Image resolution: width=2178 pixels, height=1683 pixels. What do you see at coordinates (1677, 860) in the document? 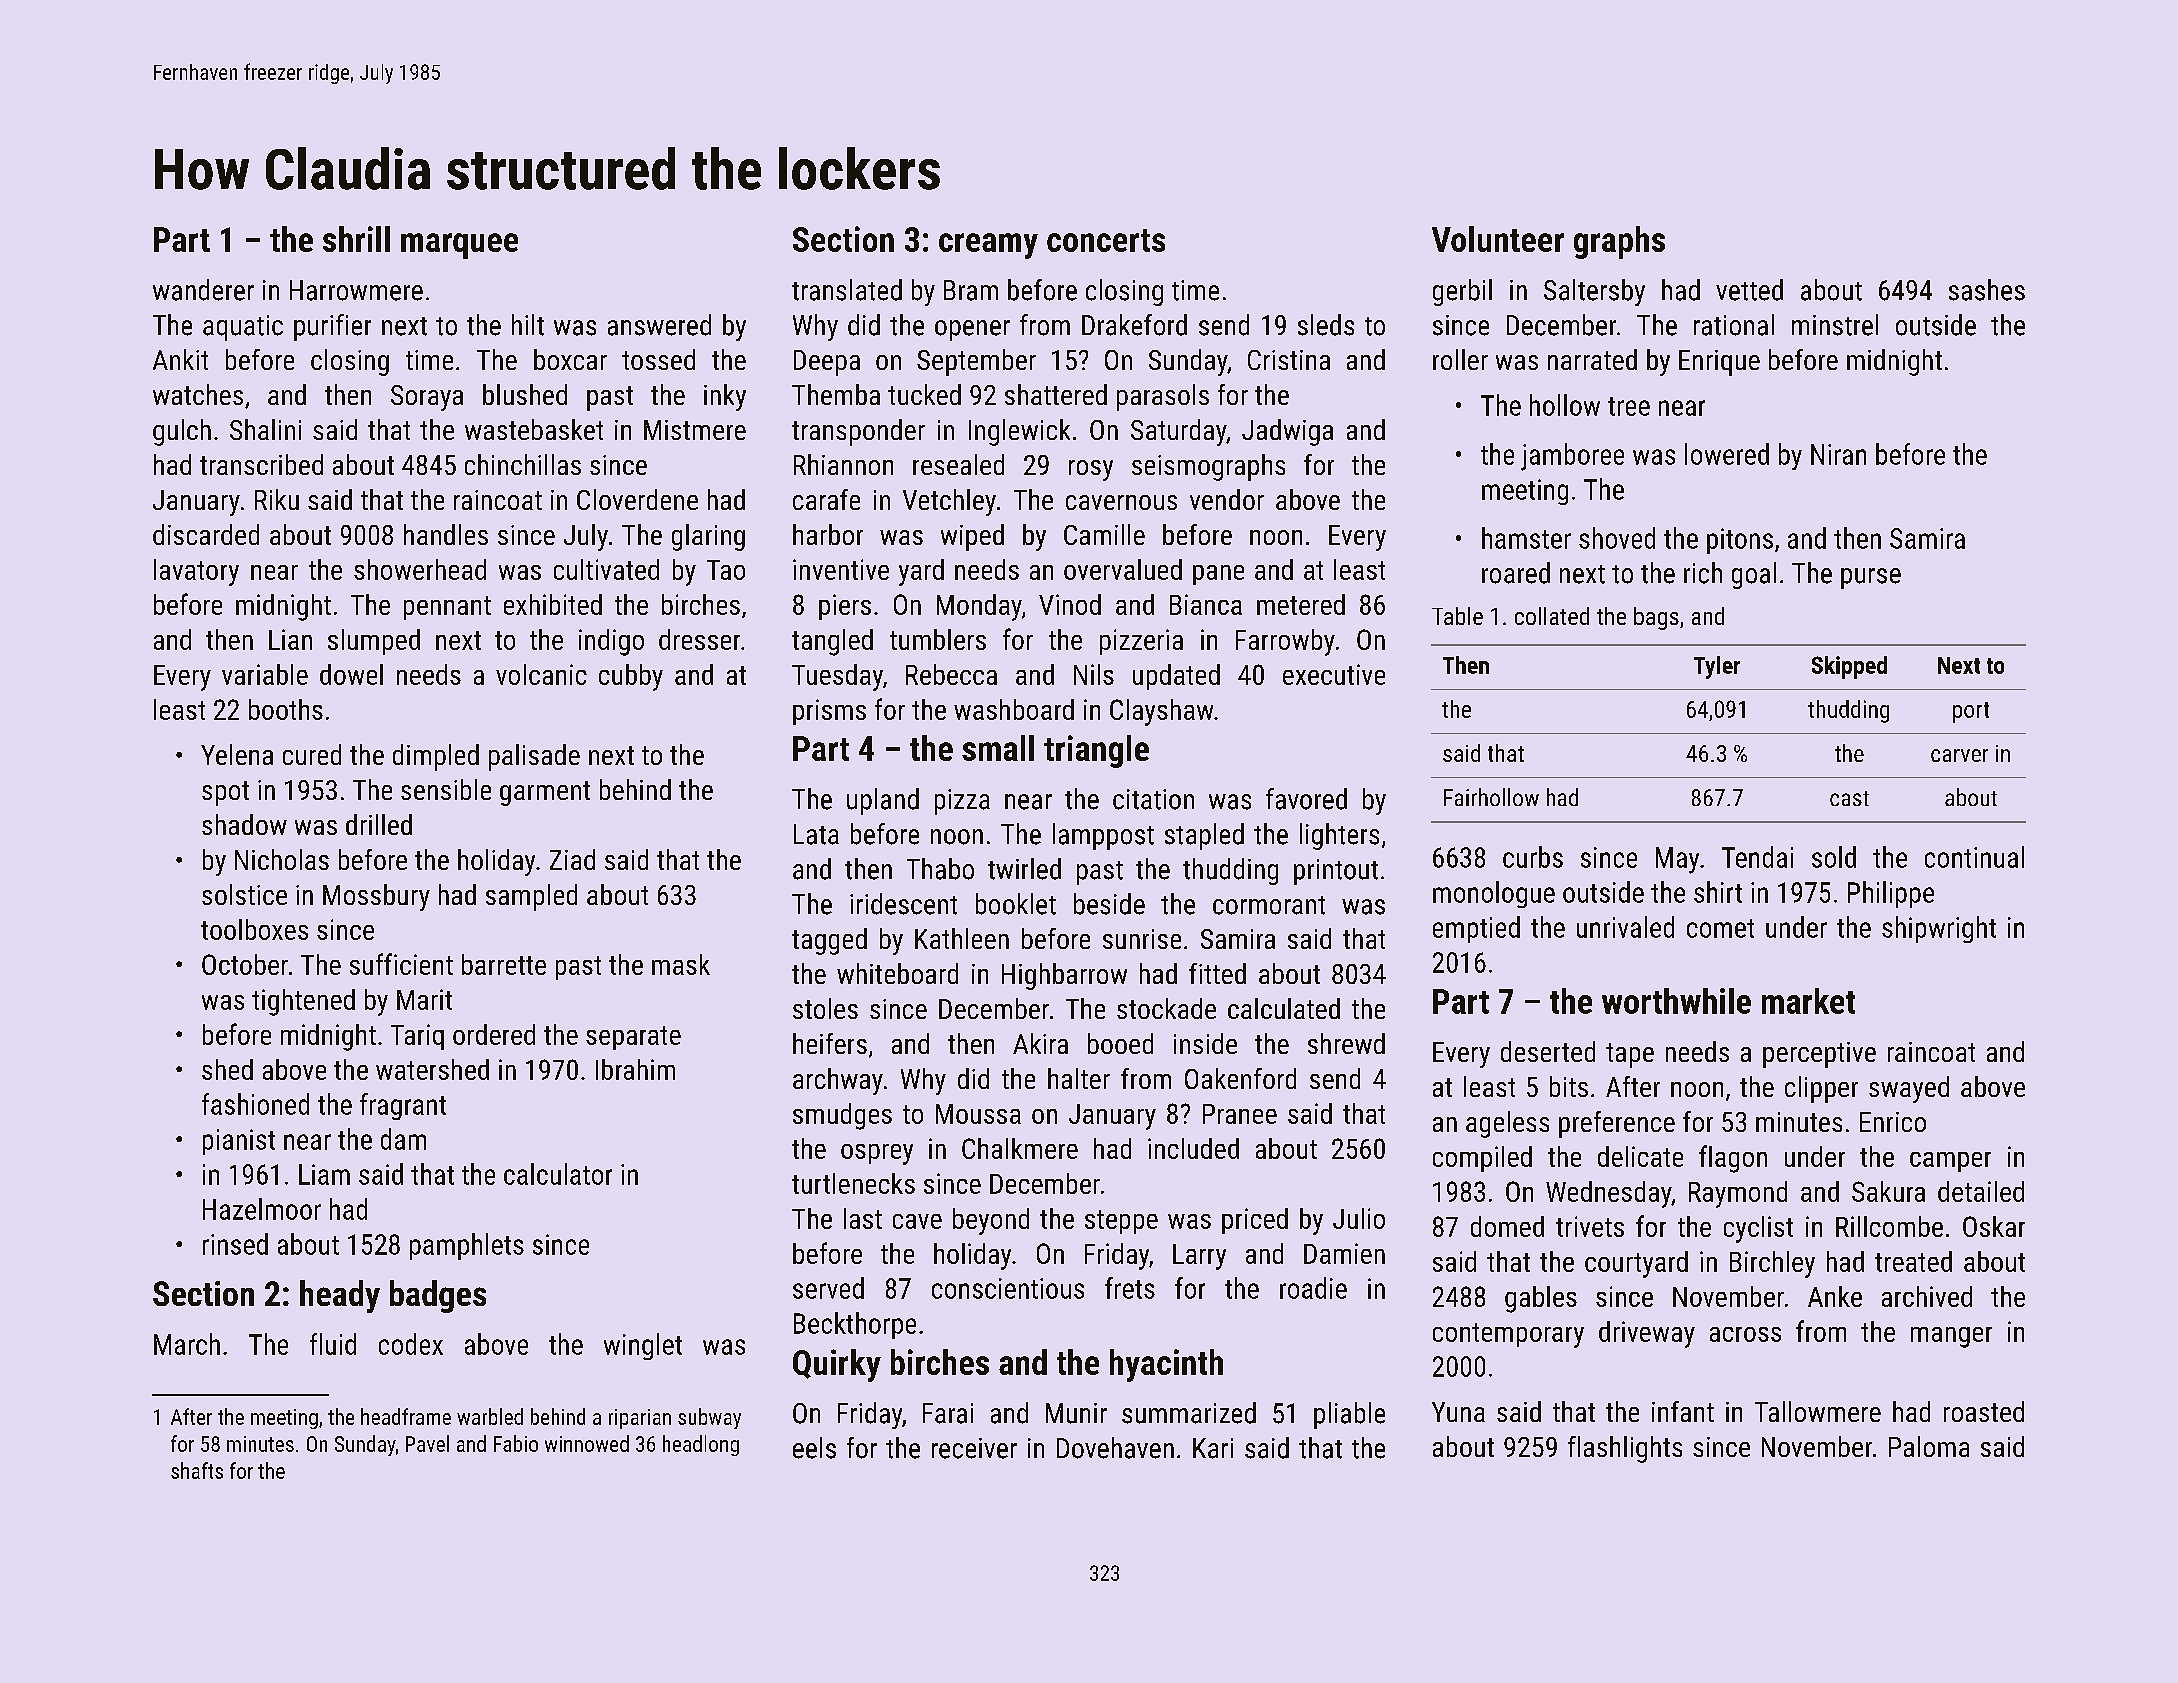
I see `May` at bounding box center [1677, 860].
